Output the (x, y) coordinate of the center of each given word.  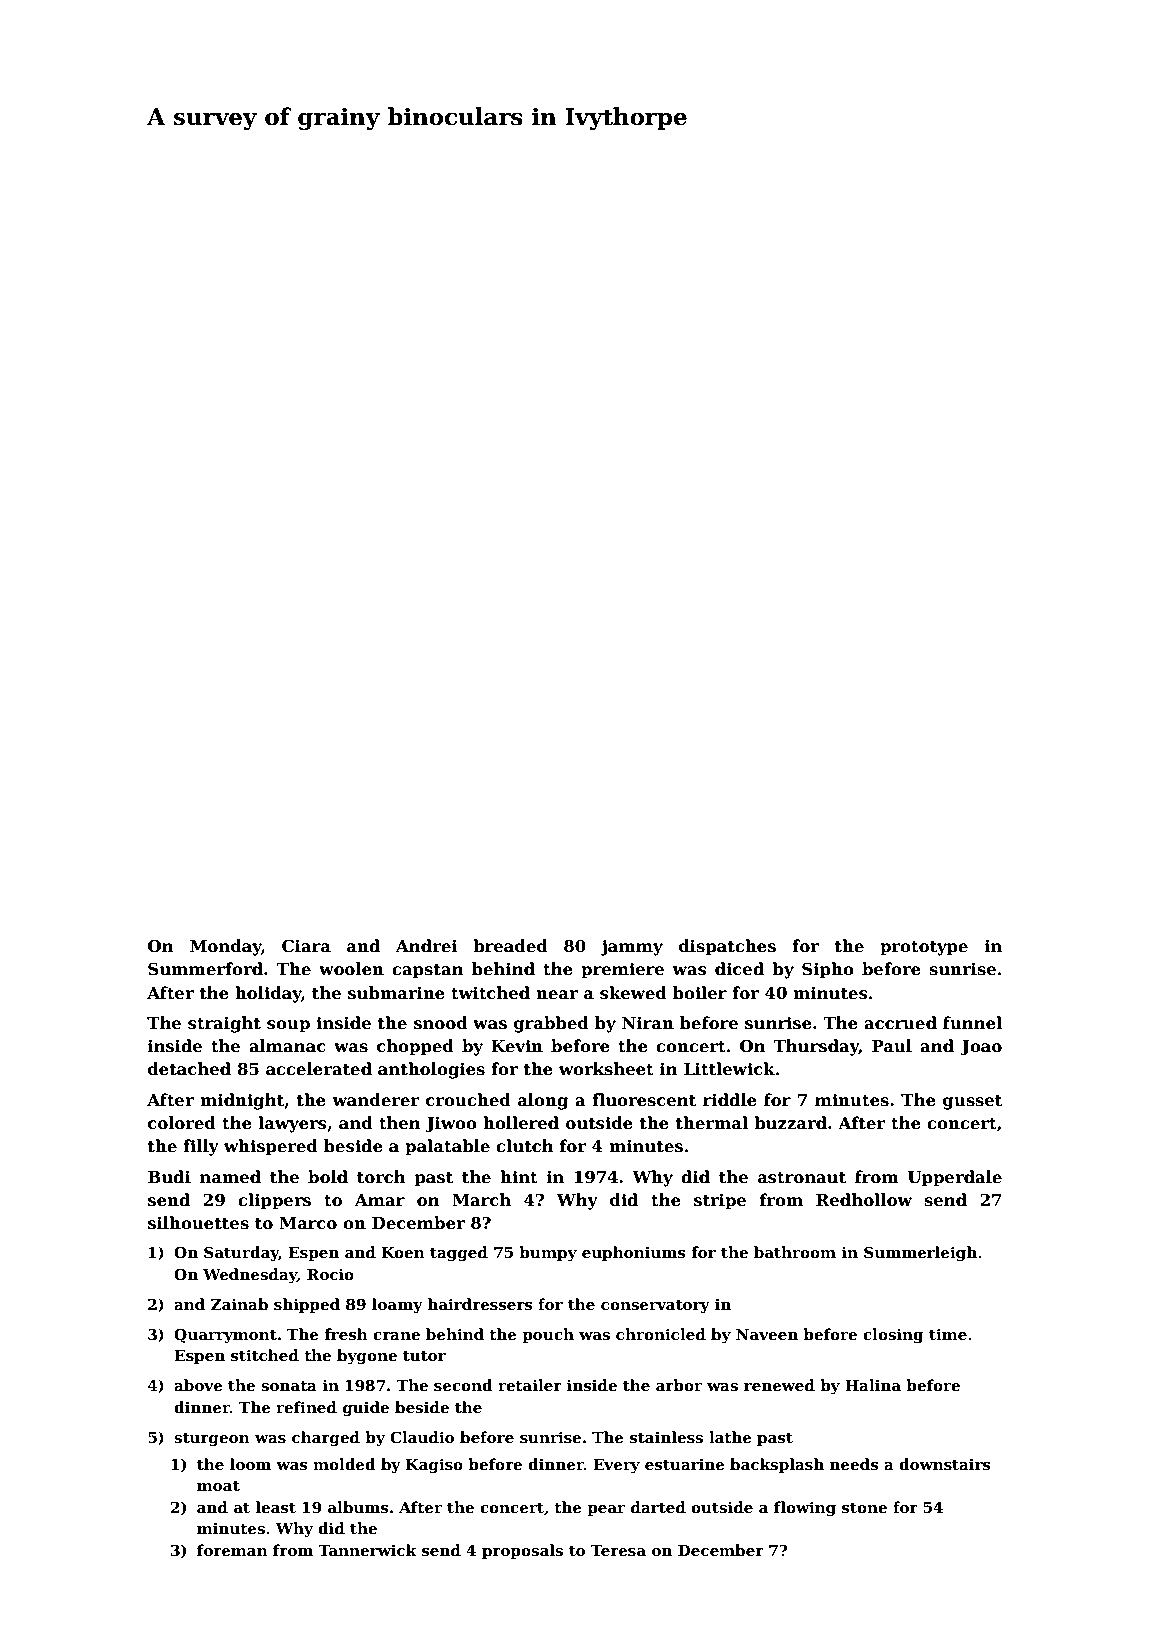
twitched (490, 993)
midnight (242, 1101)
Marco (308, 1223)
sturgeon (212, 1440)
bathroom (795, 1252)
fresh (346, 1334)
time (948, 1334)
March (481, 1200)
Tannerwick (367, 1550)
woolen (351, 969)
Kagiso (434, 1466)
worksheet (606, 1069)
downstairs (945, 1464)
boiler (700, 993)
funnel (972, 1023)
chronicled (661, 1334)
